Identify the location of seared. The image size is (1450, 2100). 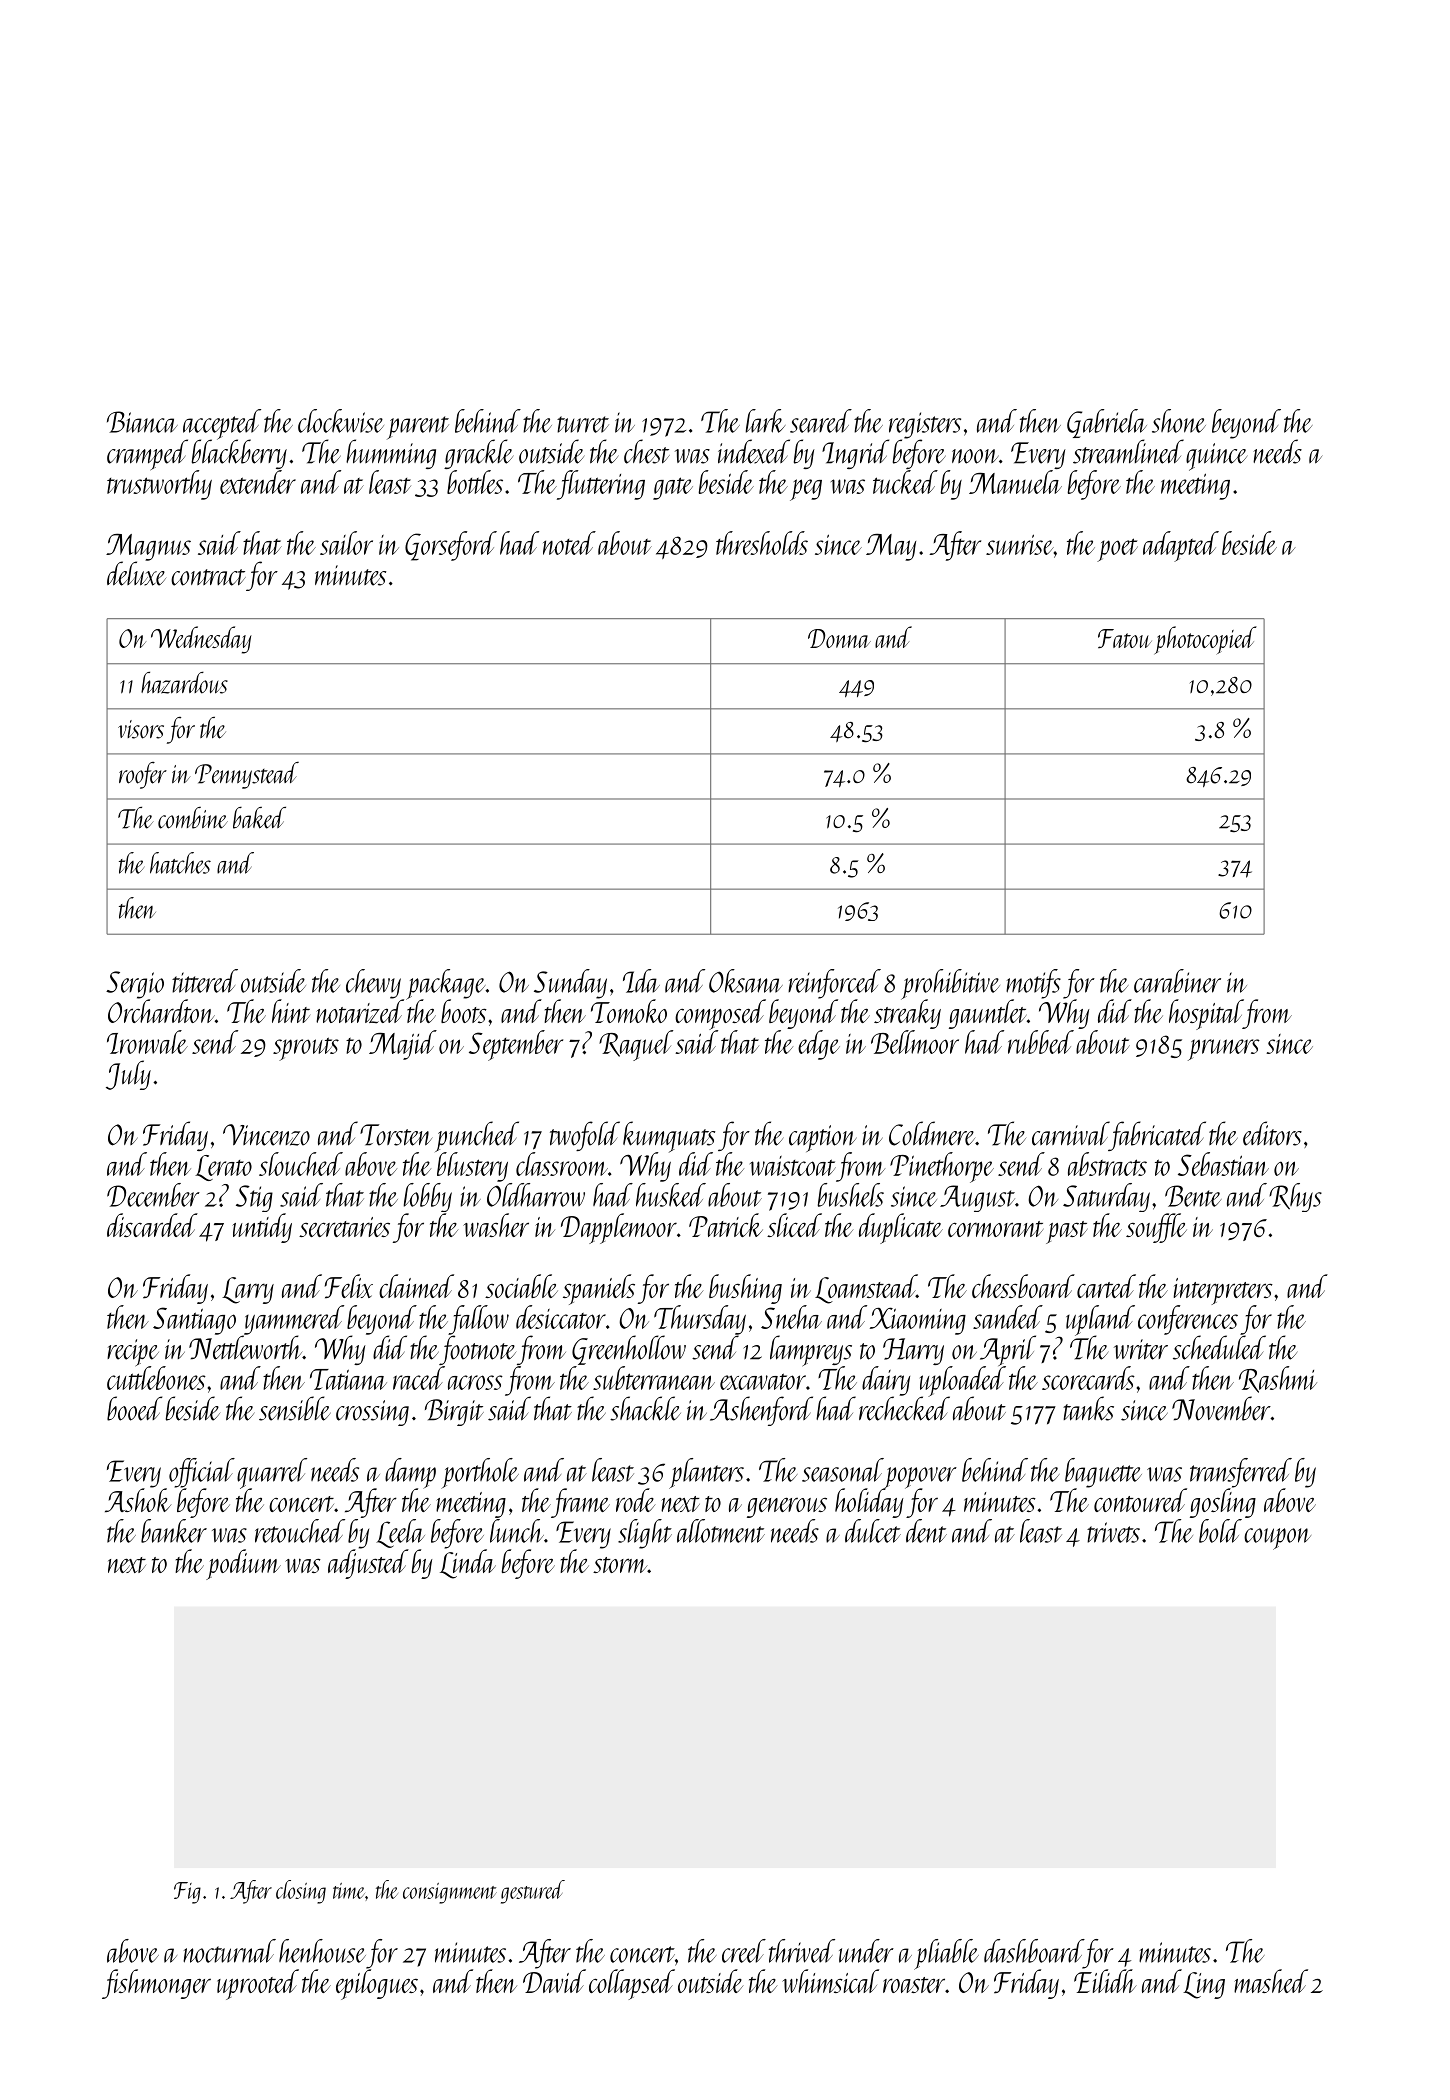
(821, 421).
